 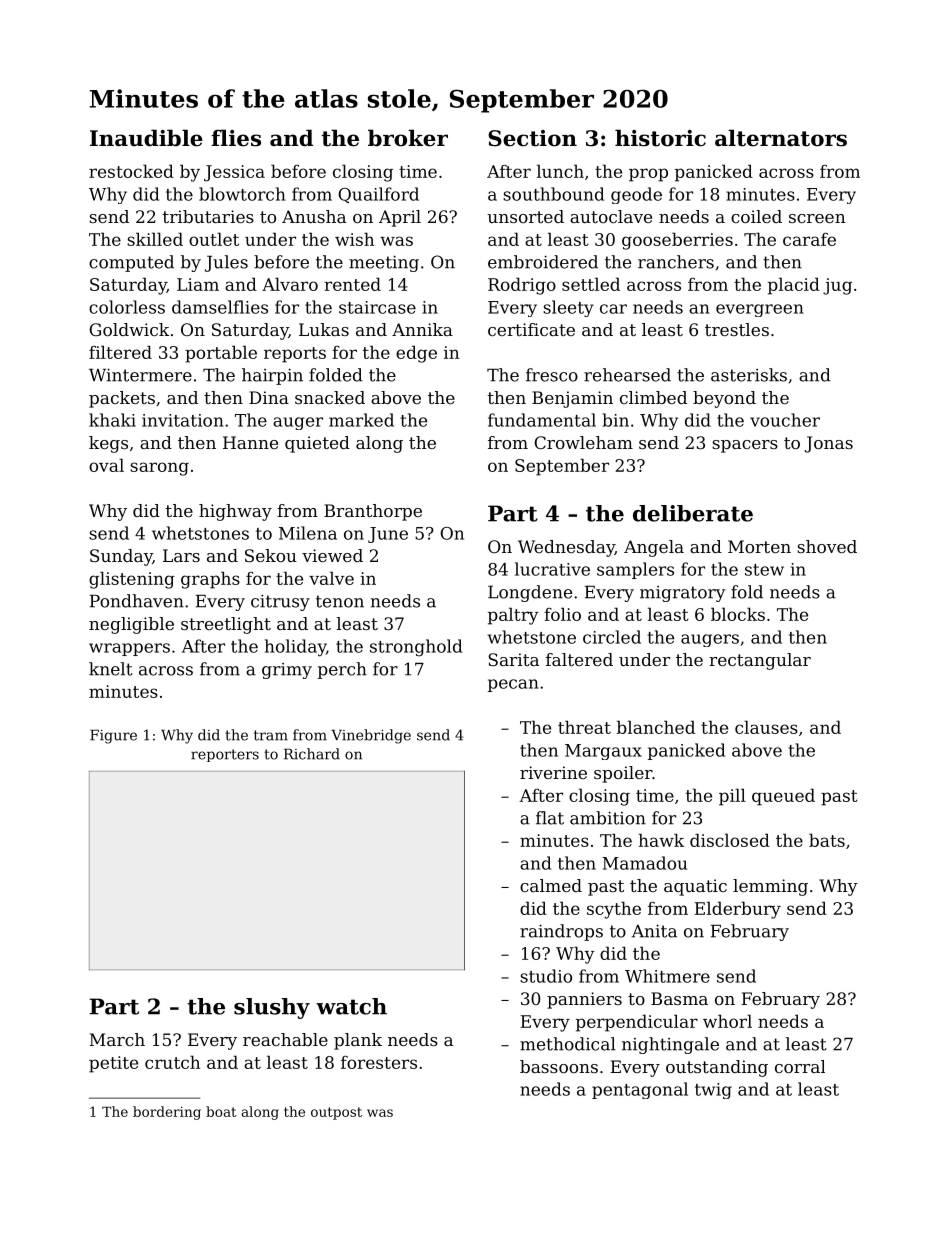 I want to click on Inaudible, so click(x=146, y=138).
